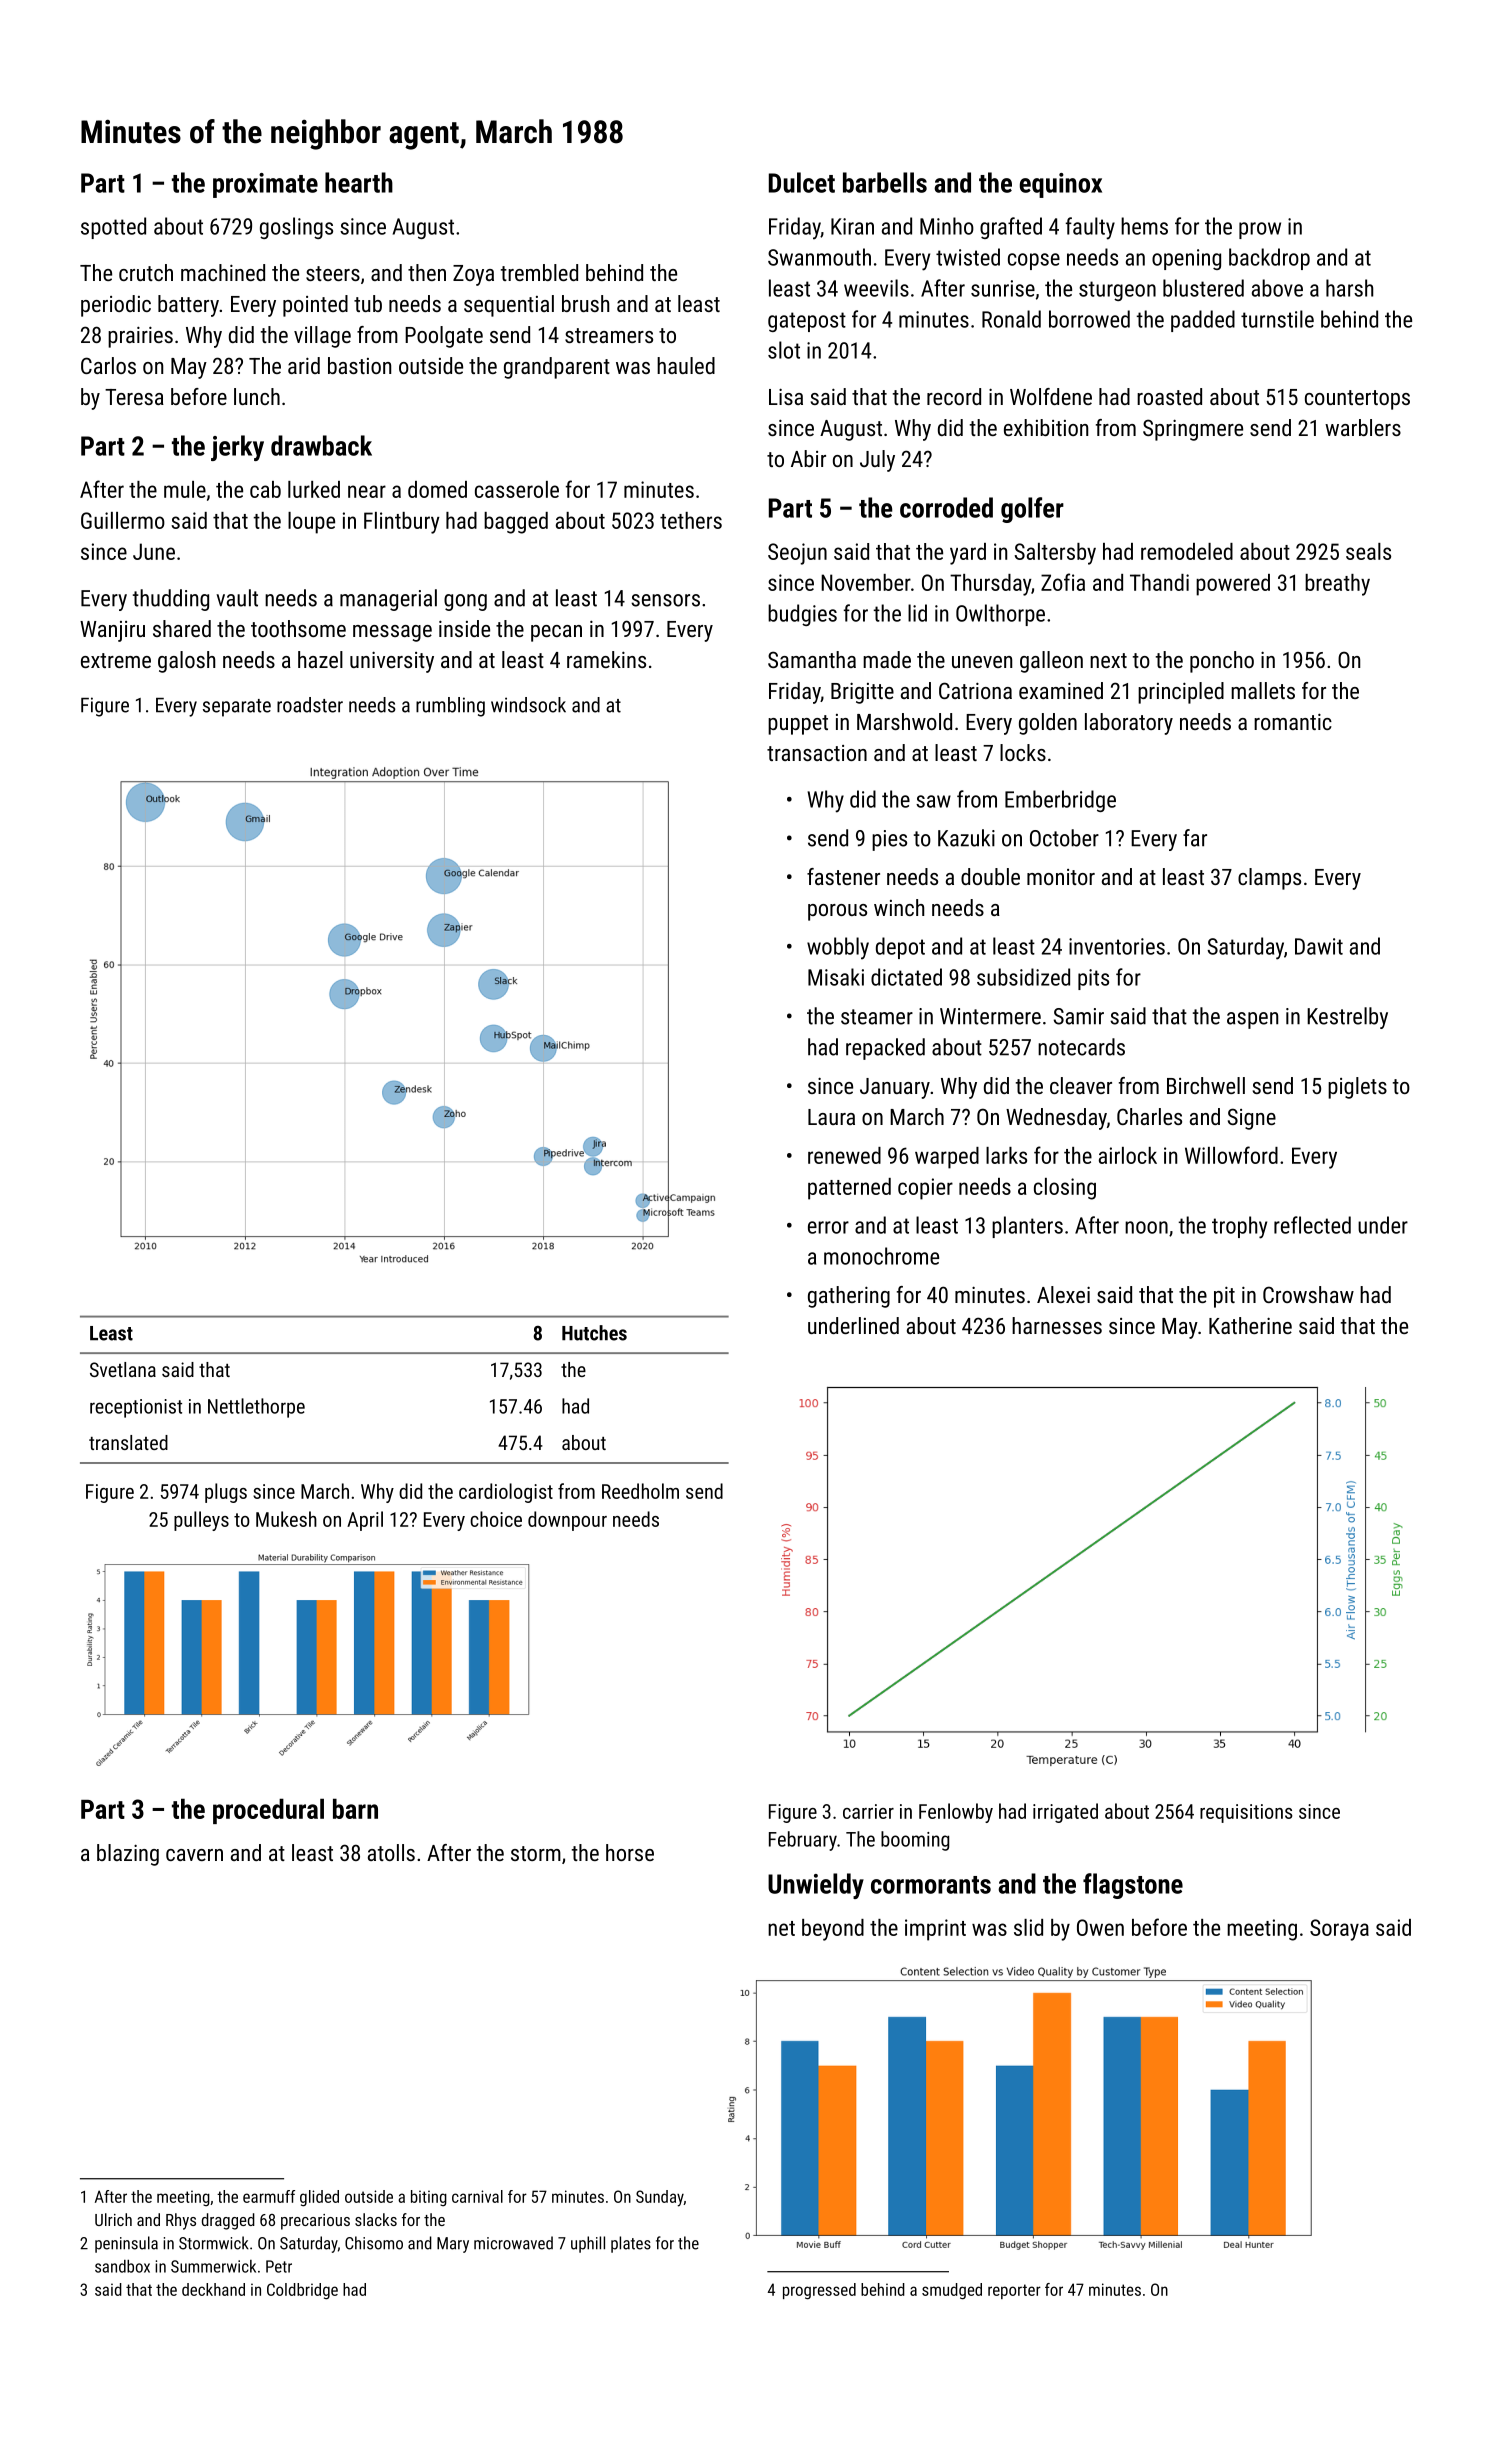  What do you see at coordinates (265, 185) in the screenshot?
I see `proximate` at bounding box center [265, 185].
